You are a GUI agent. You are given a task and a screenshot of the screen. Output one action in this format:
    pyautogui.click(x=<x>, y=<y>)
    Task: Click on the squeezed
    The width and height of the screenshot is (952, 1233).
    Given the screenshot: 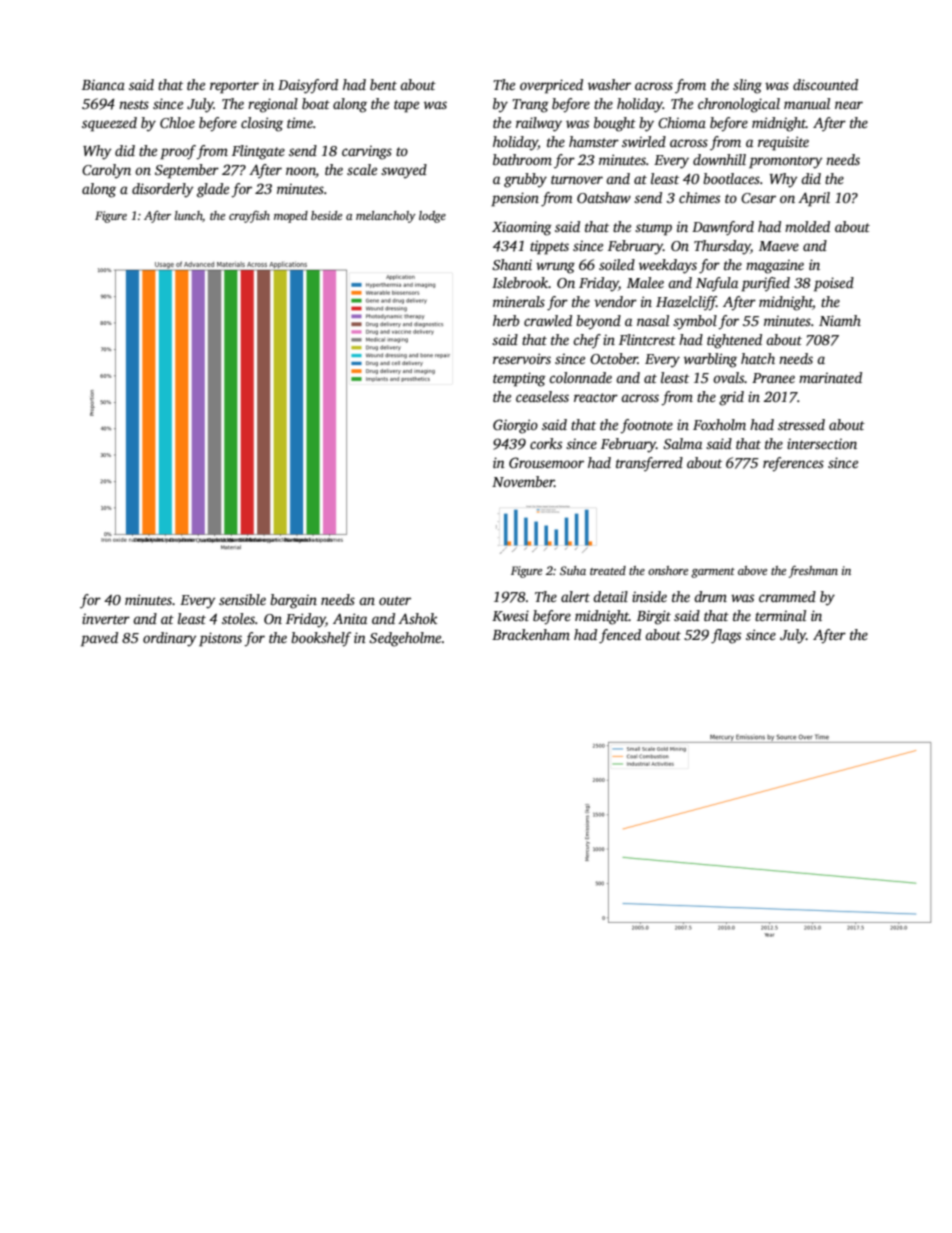 What is the action you would take?
    pyautogui.click(x=109, y=124)
